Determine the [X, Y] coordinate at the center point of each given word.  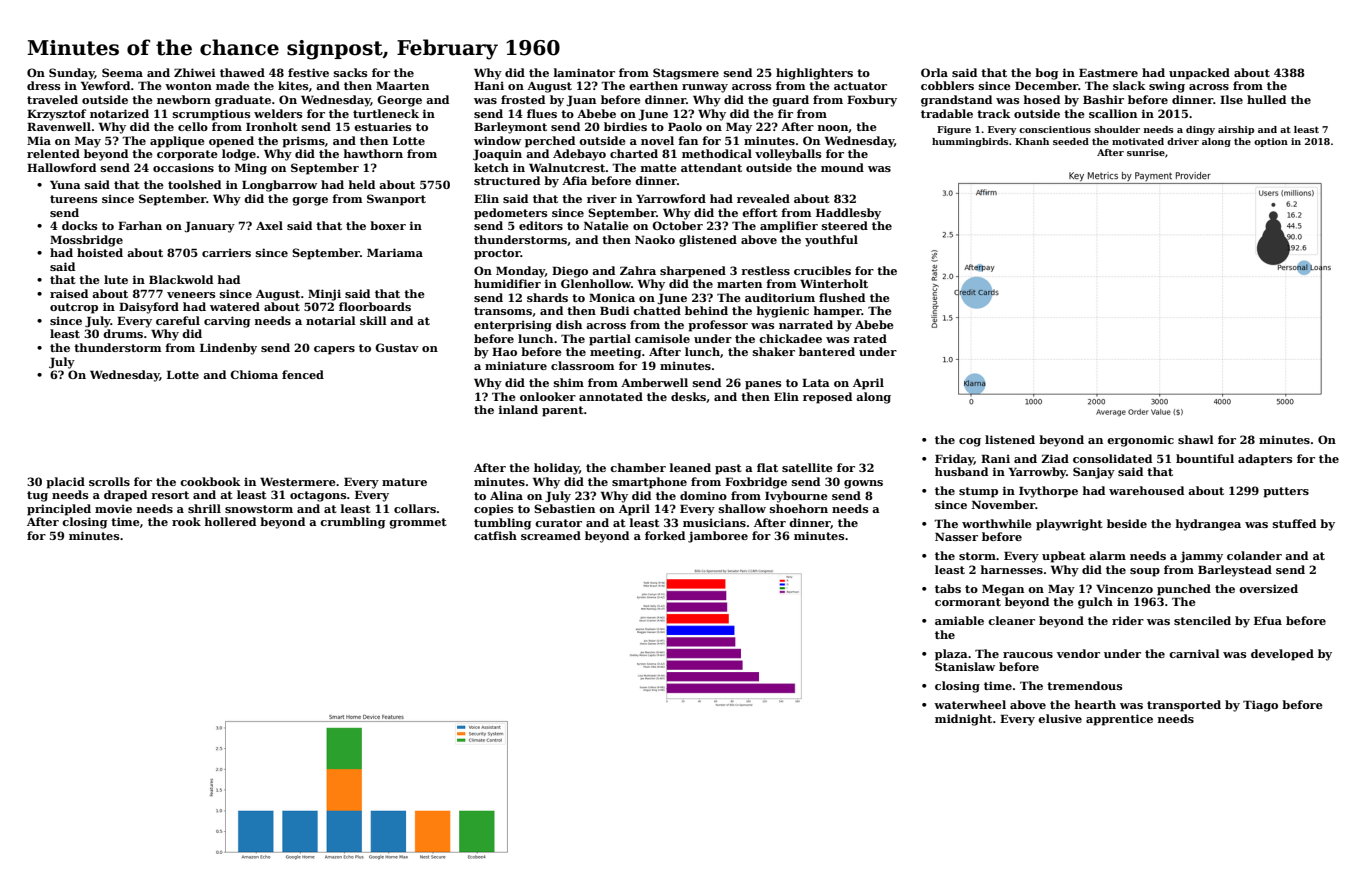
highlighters [814, 74]
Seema [122, 72]
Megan [1003, 590]
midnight [963, 720]
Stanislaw [965, 666]
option [1271, 142]
